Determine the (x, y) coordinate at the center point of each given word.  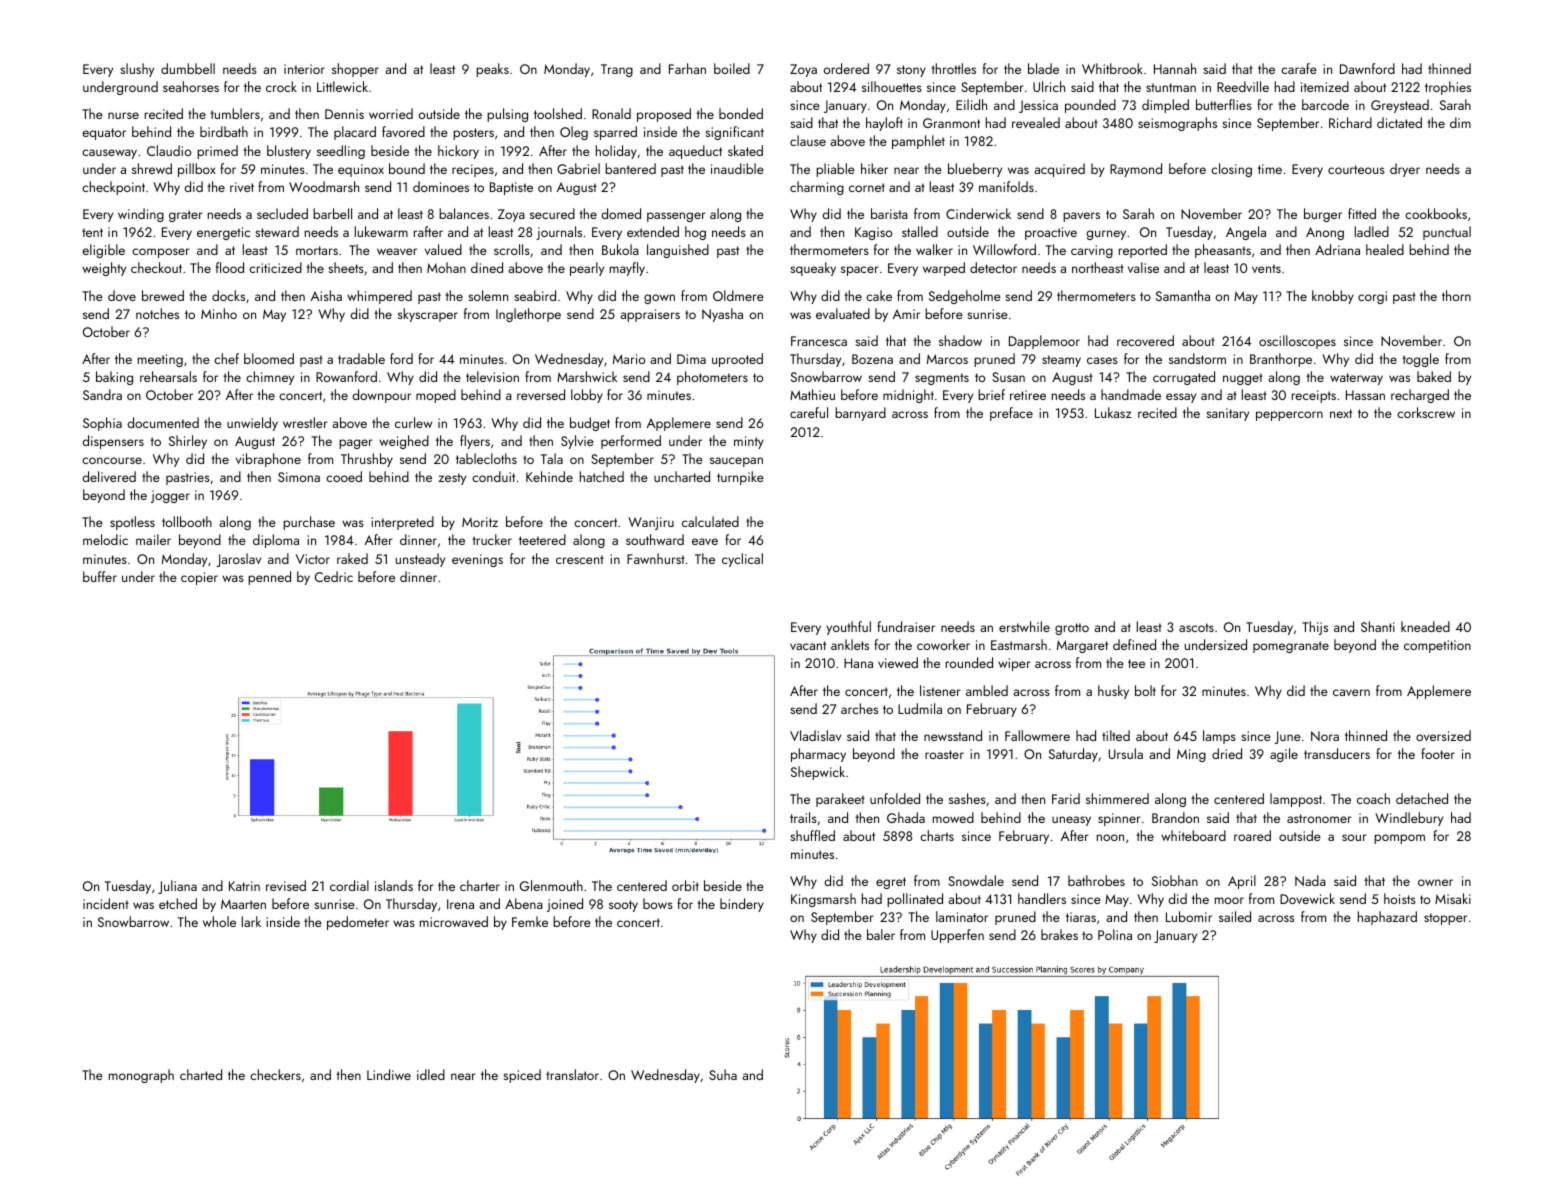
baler (881, 934)
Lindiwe (389, 1074)
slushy (137, 70)
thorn (1456, 295)
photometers (712, 378)
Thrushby (367, 460)
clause (808, 140)
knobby (1333, 297)
